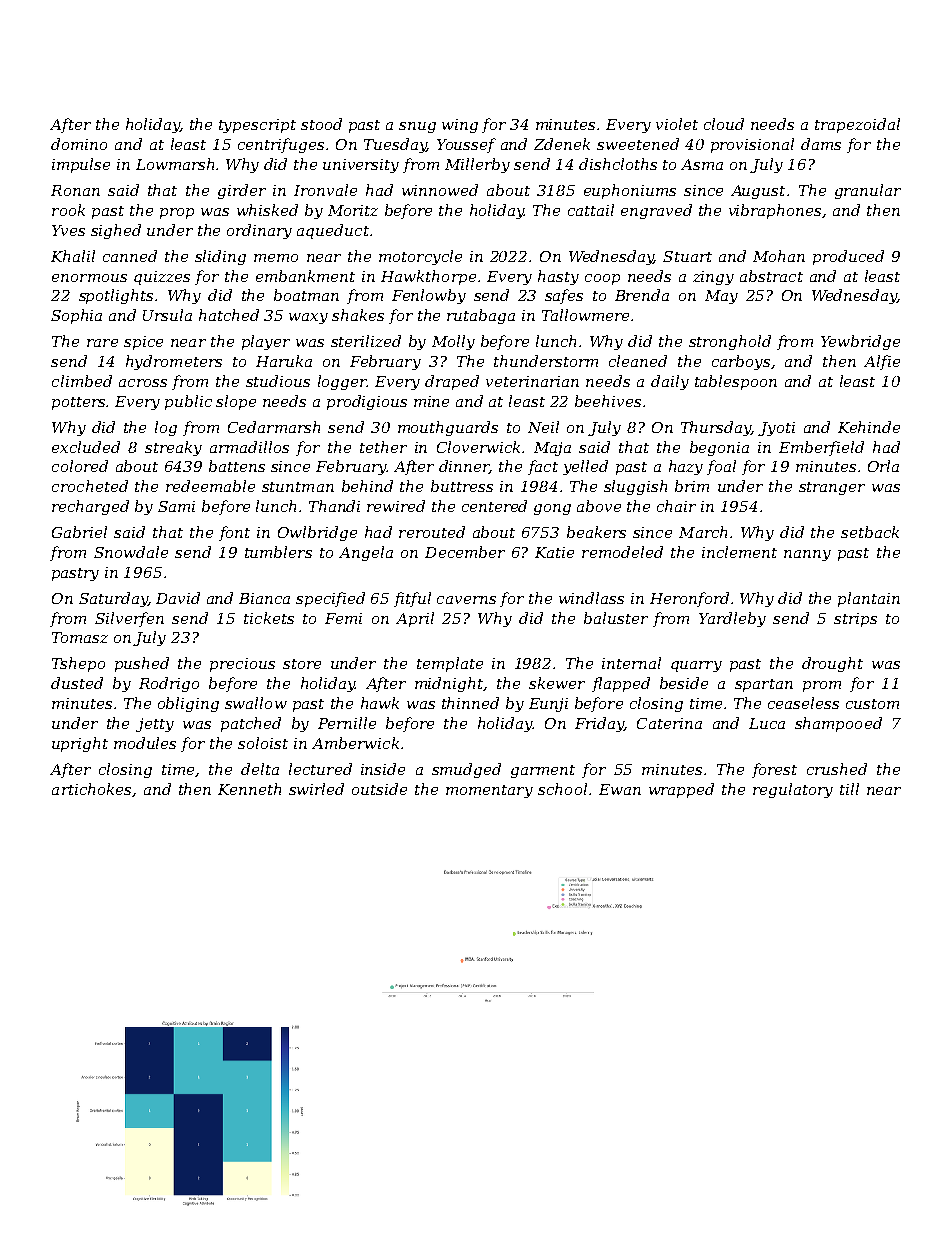  Describe the element at coordinates (857, 125) in the image. I see `trapezoidal` at that location.
